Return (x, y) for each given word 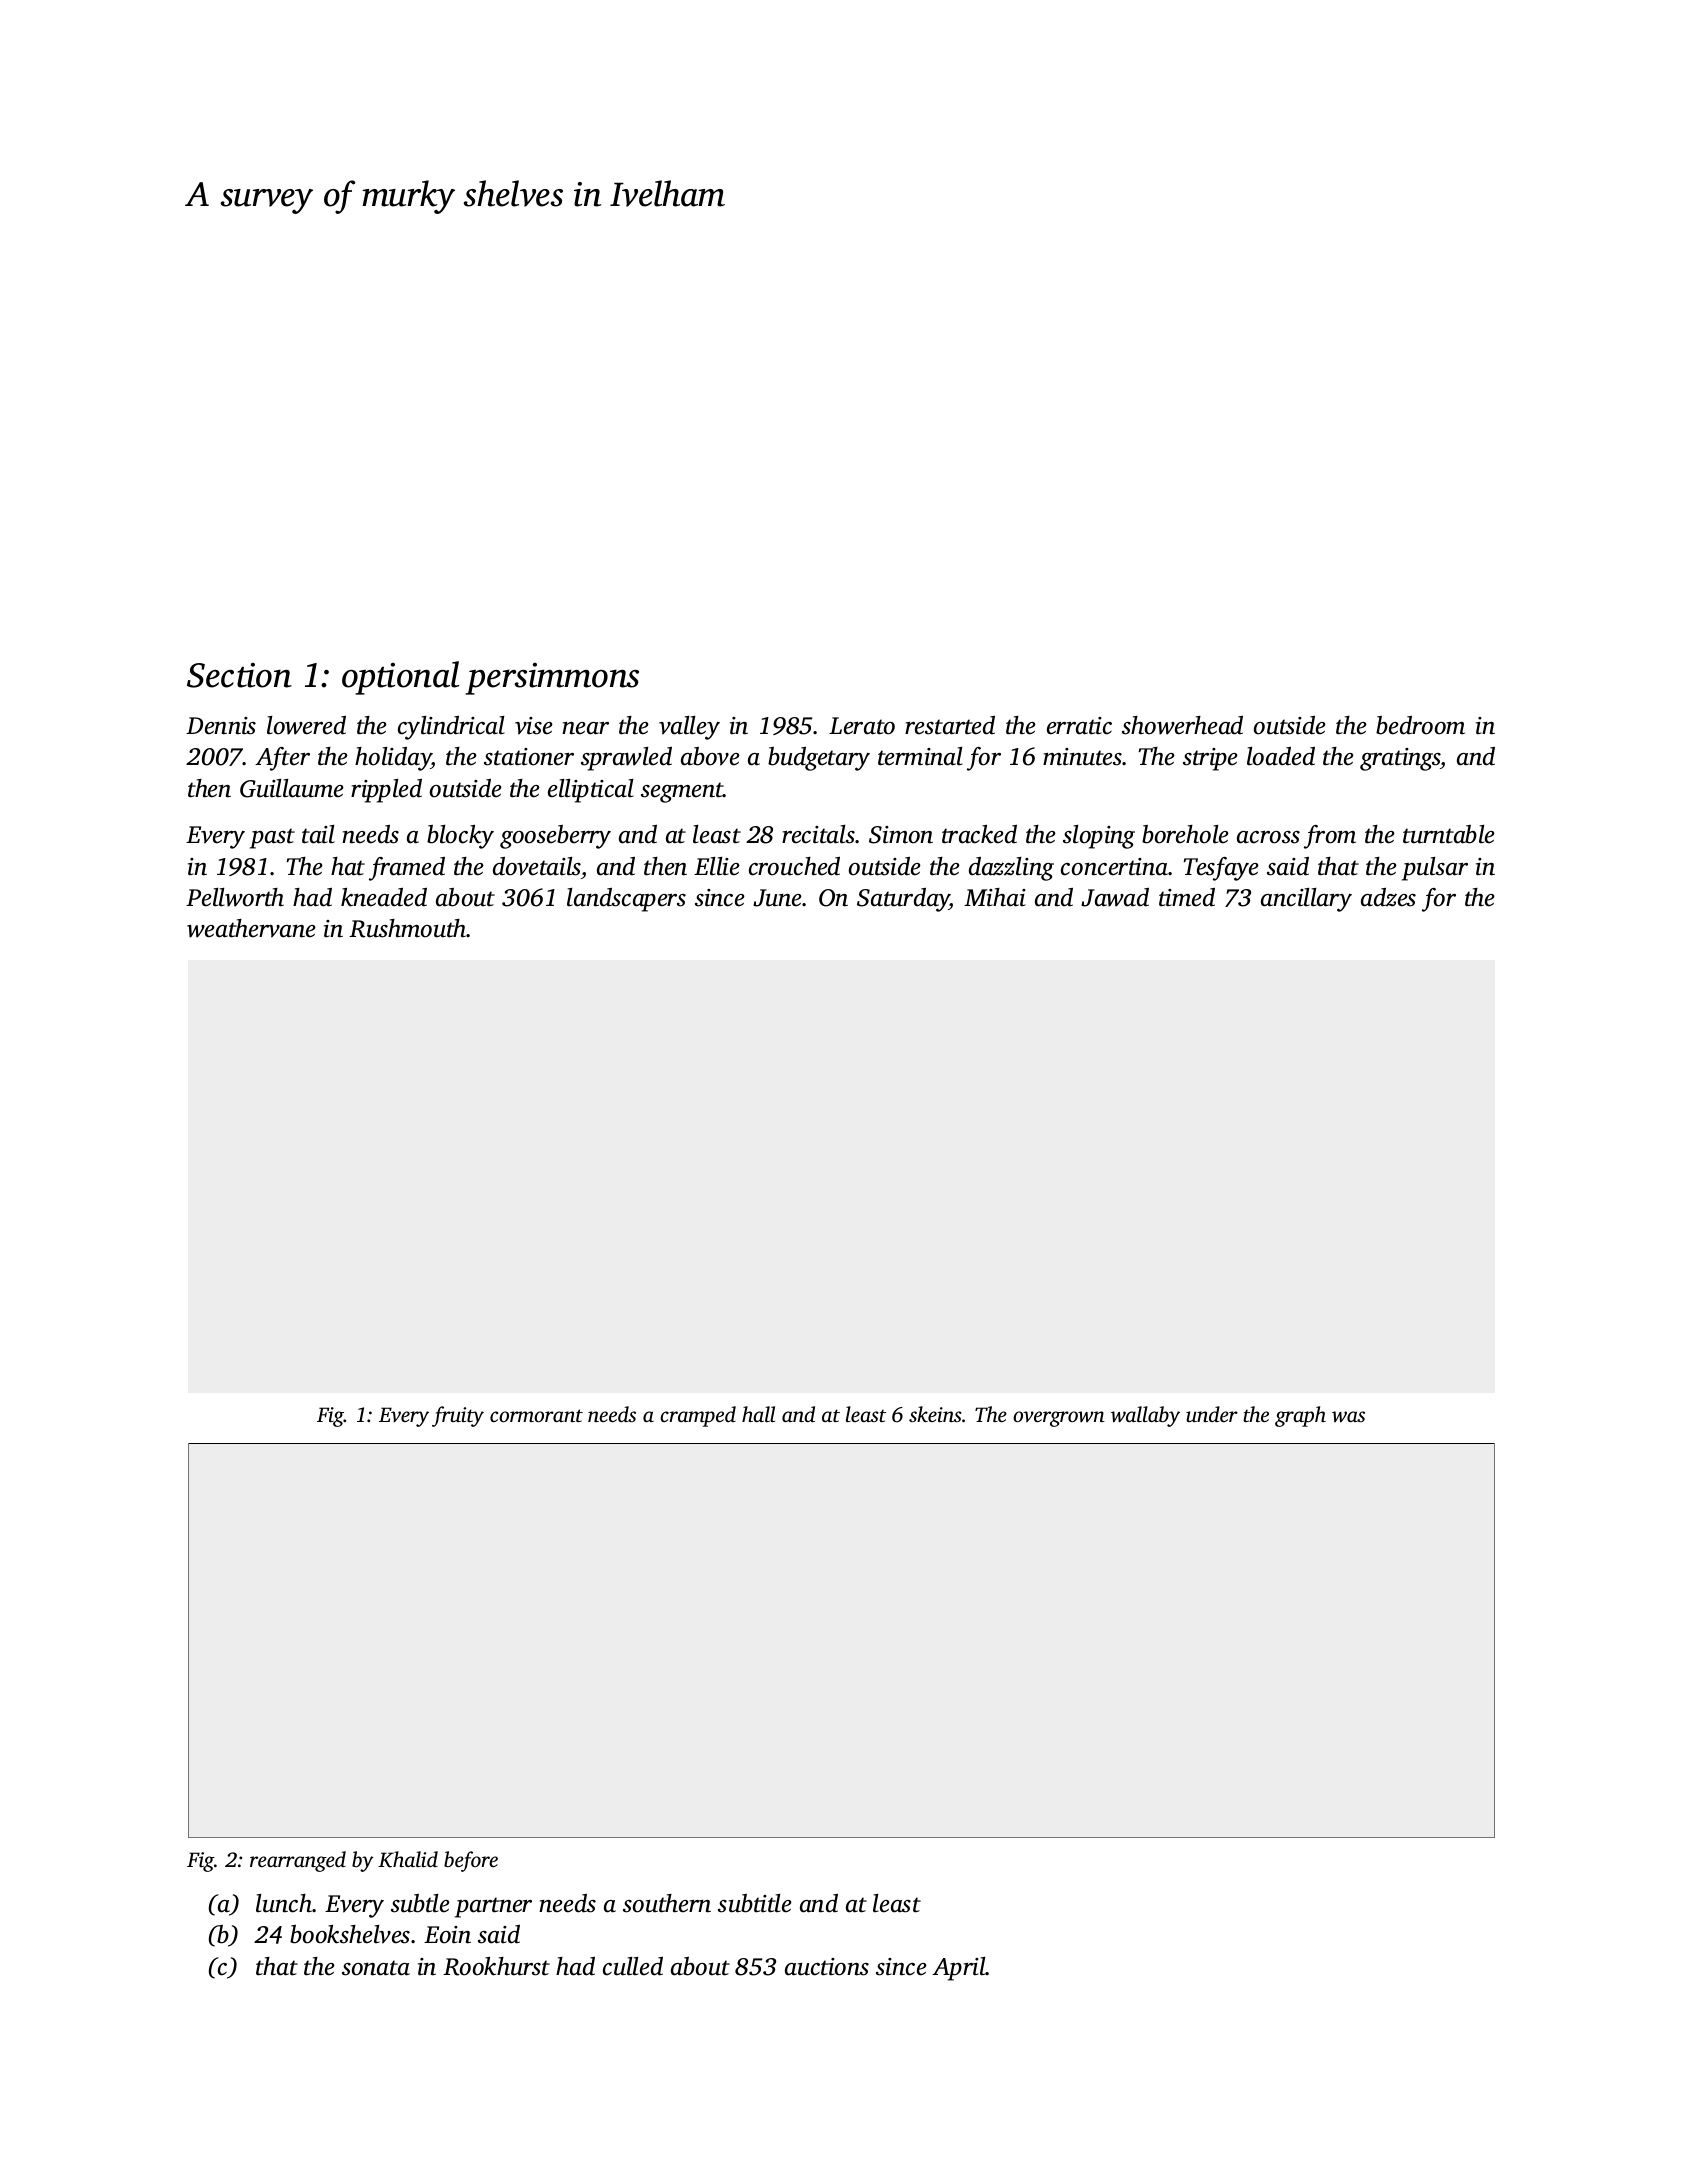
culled (633, 1966)
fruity (458, 1416)
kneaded (384, 897)
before (471, 1861)
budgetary (819, 759)
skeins (935, 1414)
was (1348, 1417)
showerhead (1182, 725)
